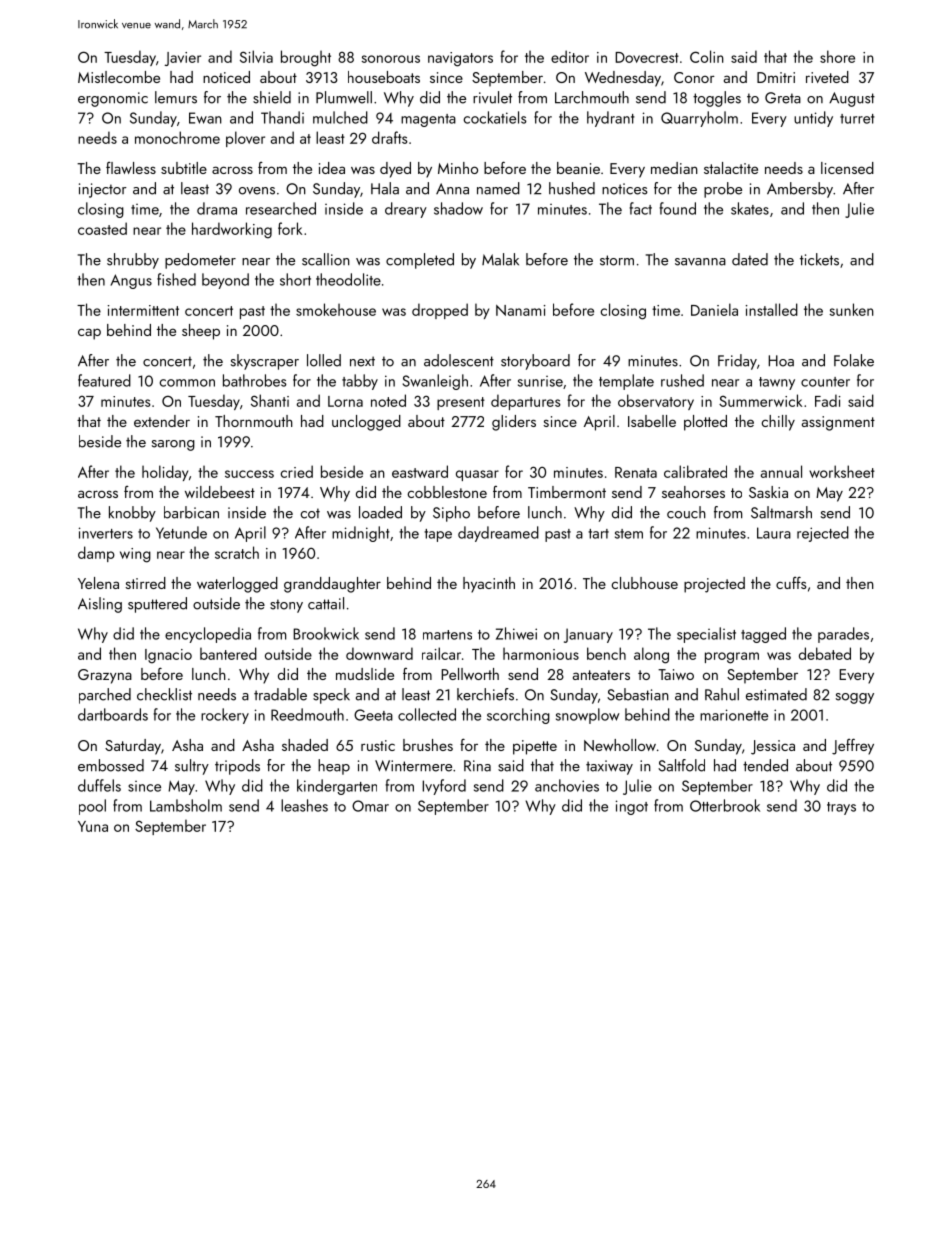  Describe the element at coordinates (609, 767) in the page. I see `taxiway` at that location.
